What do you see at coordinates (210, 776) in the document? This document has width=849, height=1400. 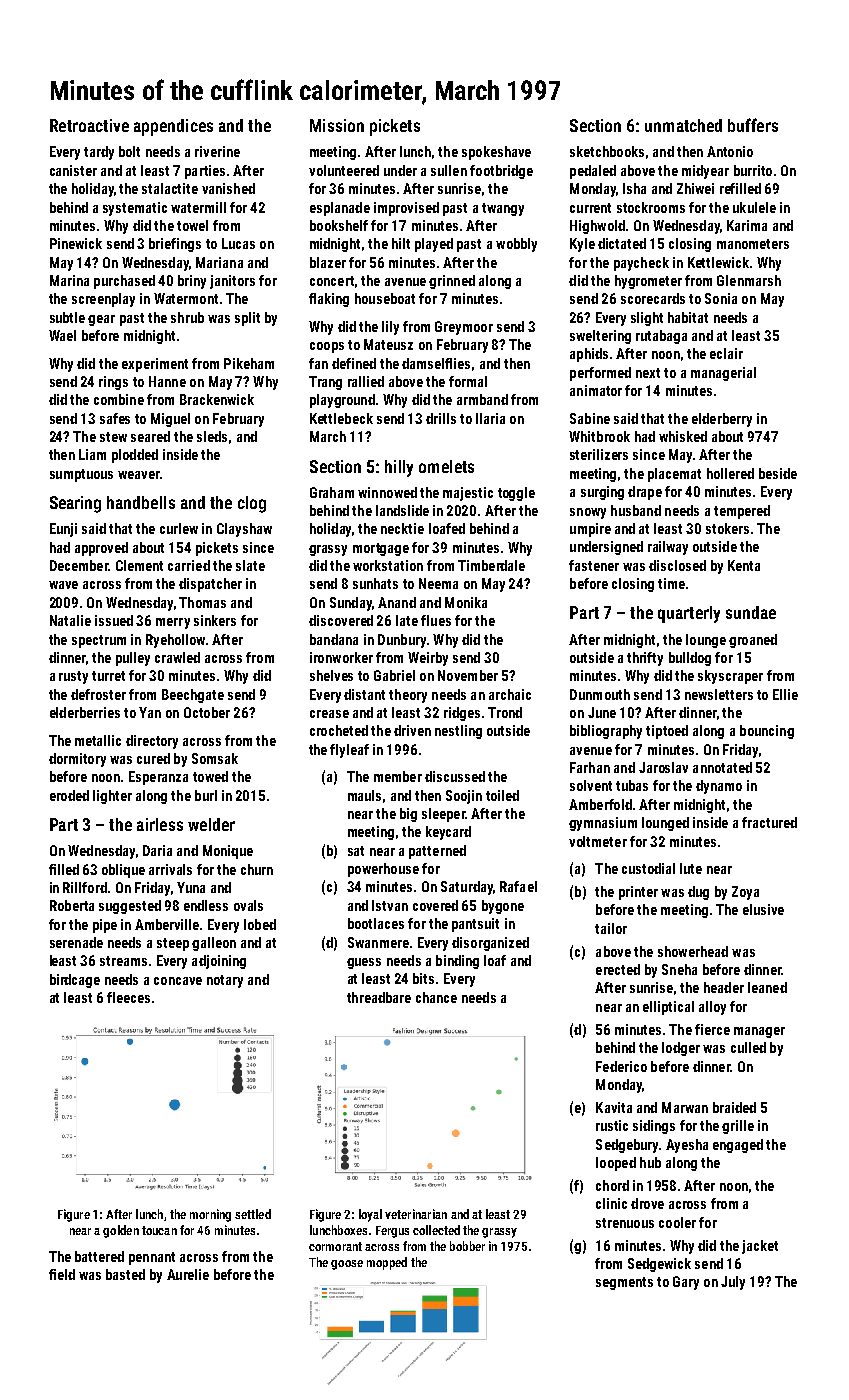 I see `towed` at bounding box center [210, 776].
